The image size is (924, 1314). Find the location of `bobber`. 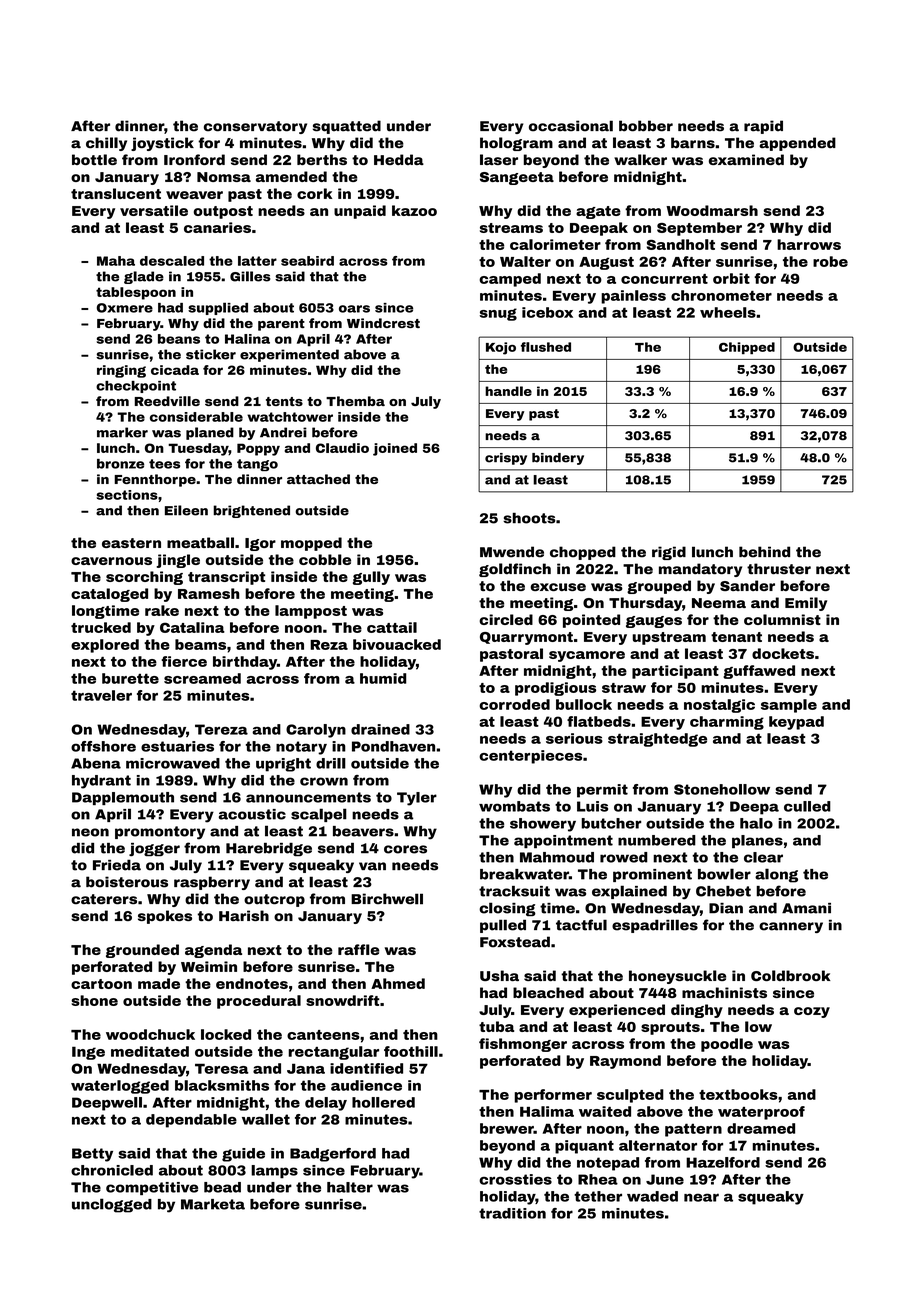

bobber is located at coordinates (646, 126).
